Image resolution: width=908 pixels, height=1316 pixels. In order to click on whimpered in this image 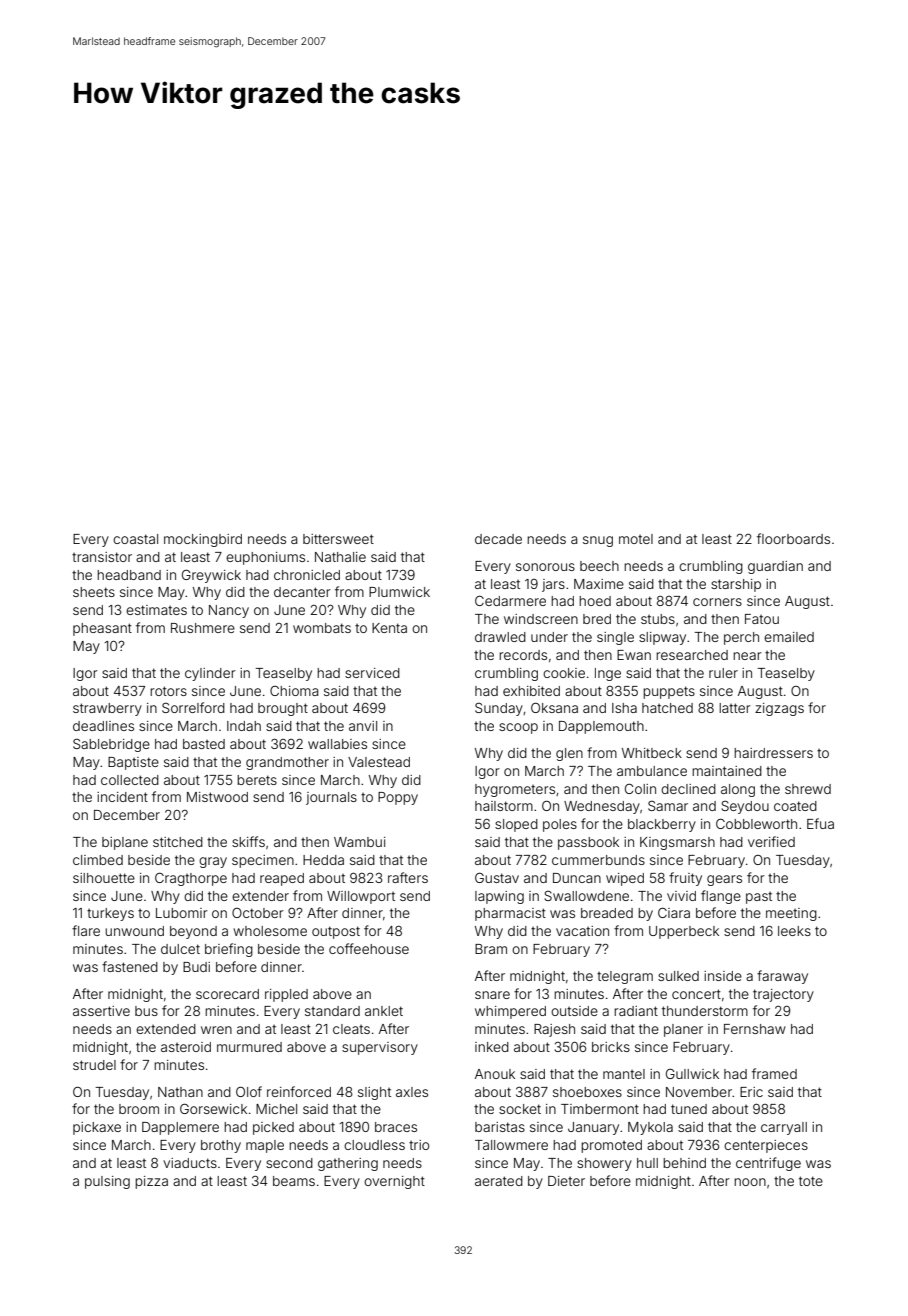, I will do `click(510, 1012)`.
